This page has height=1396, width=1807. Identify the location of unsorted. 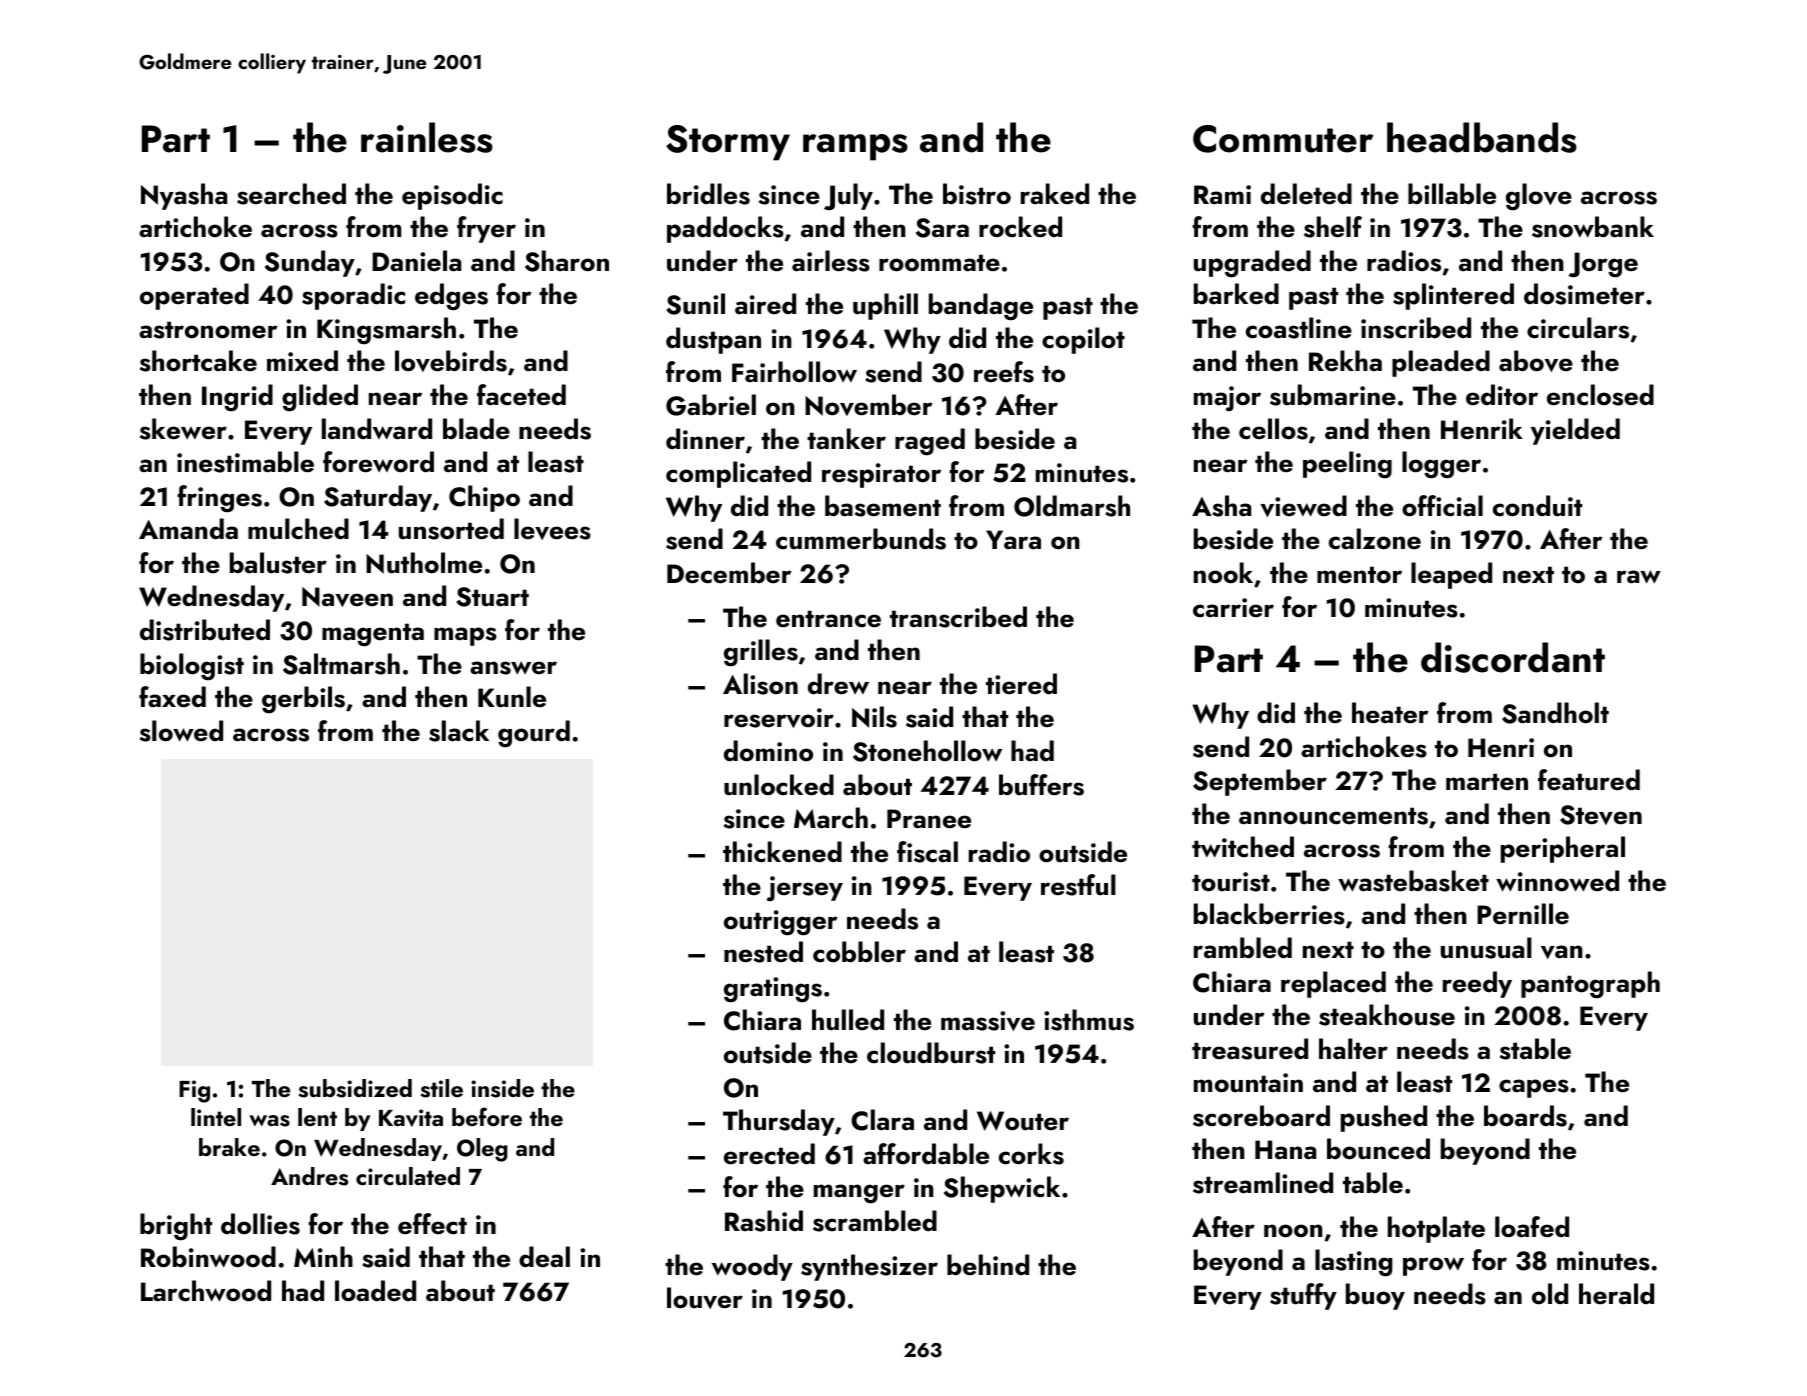
(451, 529).
